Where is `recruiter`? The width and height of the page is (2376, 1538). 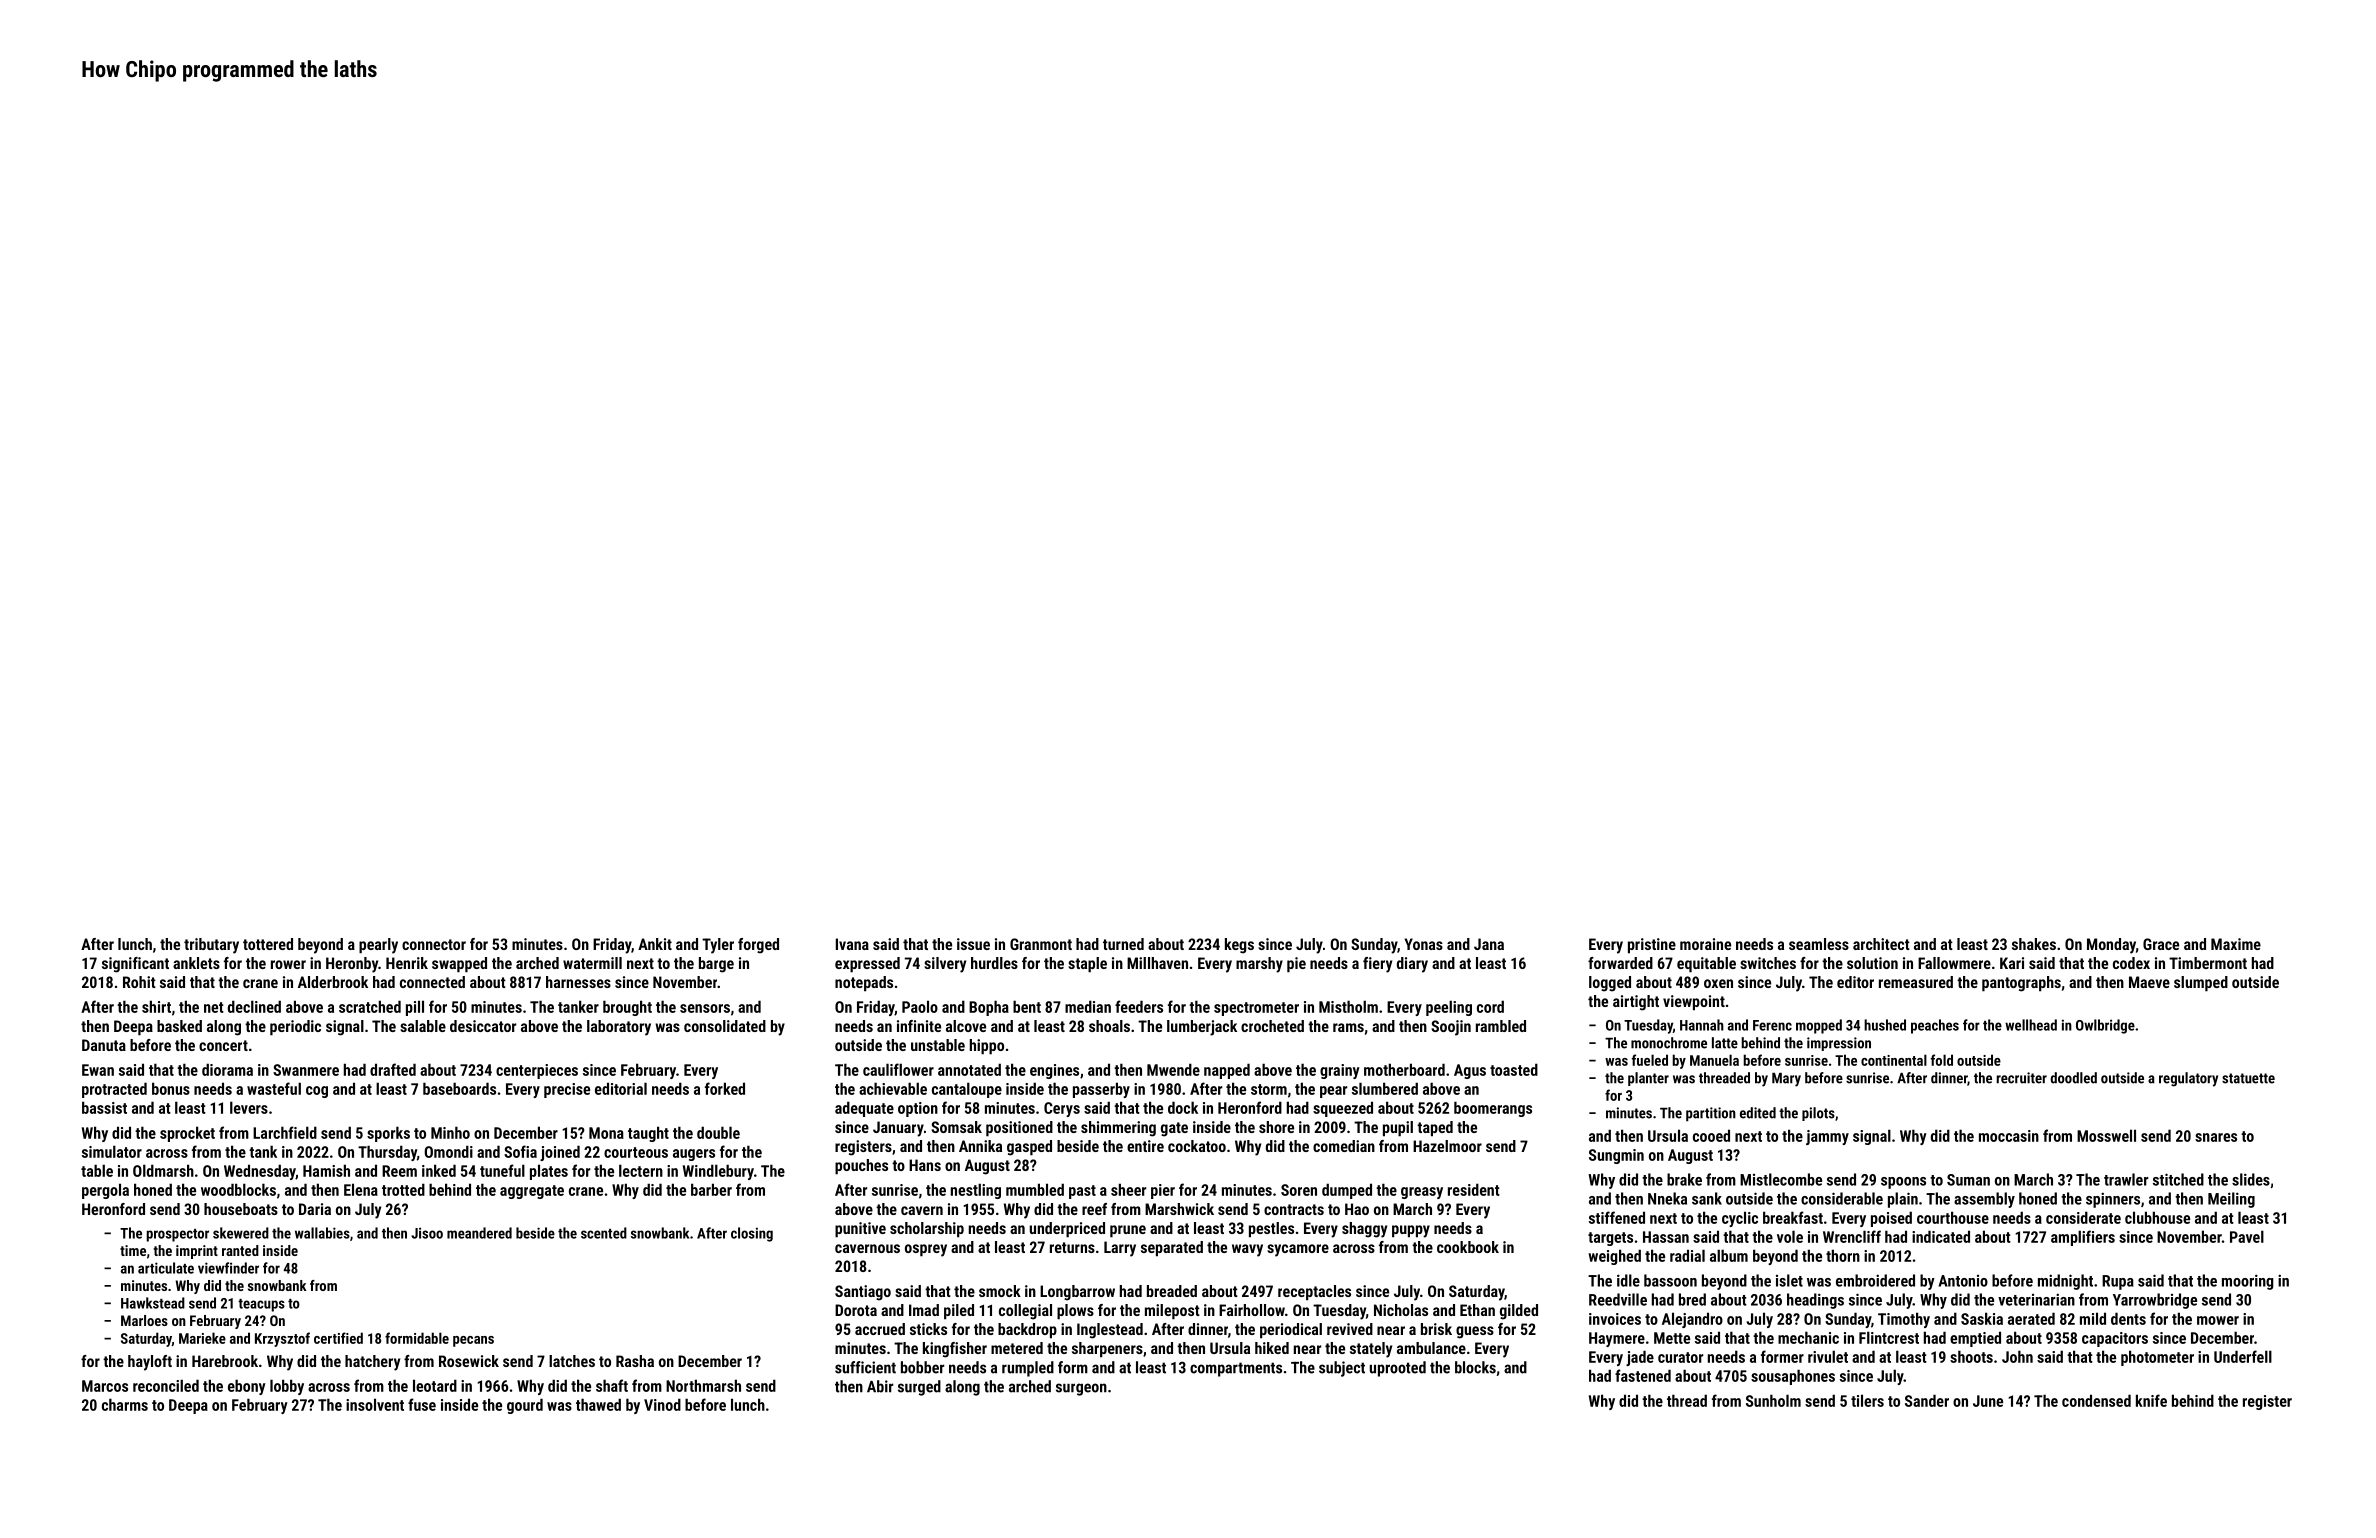 recruiter is located at coordinates (2021, 1078).
